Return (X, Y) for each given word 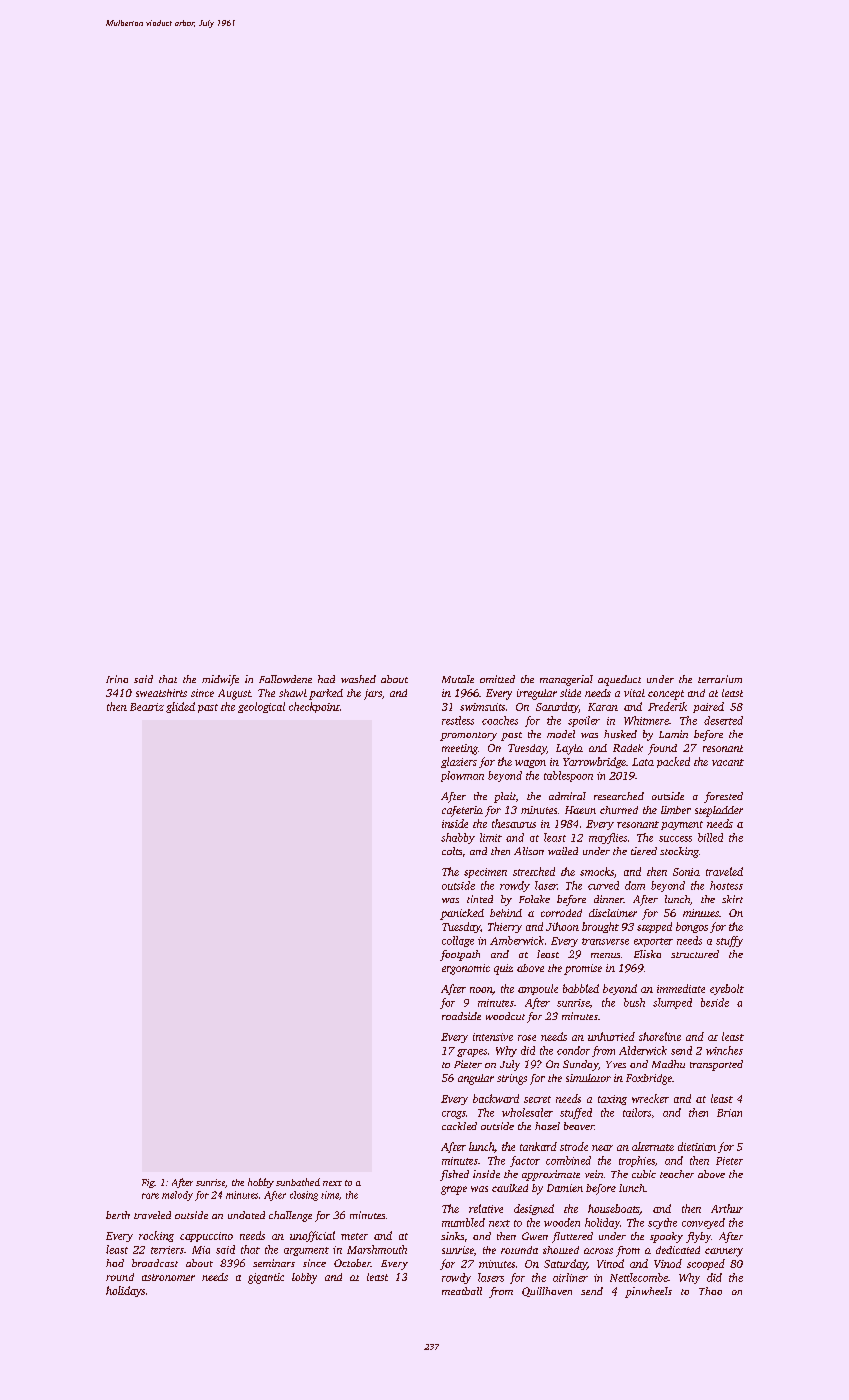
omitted (497, 679)
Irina (117, 679)
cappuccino (206, 1237)
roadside (461, 1016)
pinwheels (648, 1292)
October (352, 1263)
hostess (726, 885)
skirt (732, 899)
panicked (462, 914)
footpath (460, 955)
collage (458, 941)
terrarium (720, 679)
